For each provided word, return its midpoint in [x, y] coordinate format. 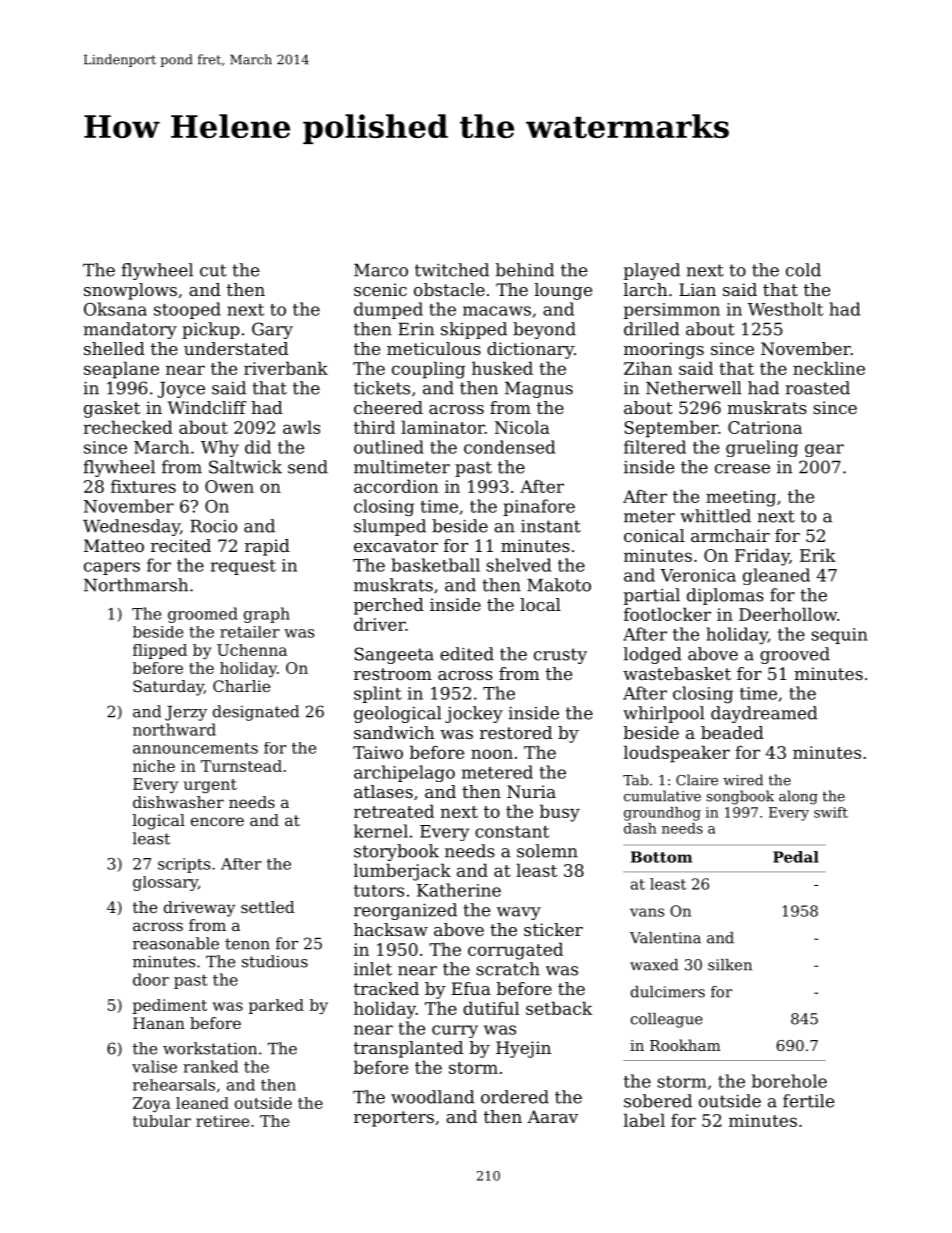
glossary [165, 883]
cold [803, 270]
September [671, 429]
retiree [222, 1121]
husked [502, 368]
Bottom [661, 857]
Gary [272, 330]
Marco [381, 270]
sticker [553, 929]
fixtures [143, 486]
